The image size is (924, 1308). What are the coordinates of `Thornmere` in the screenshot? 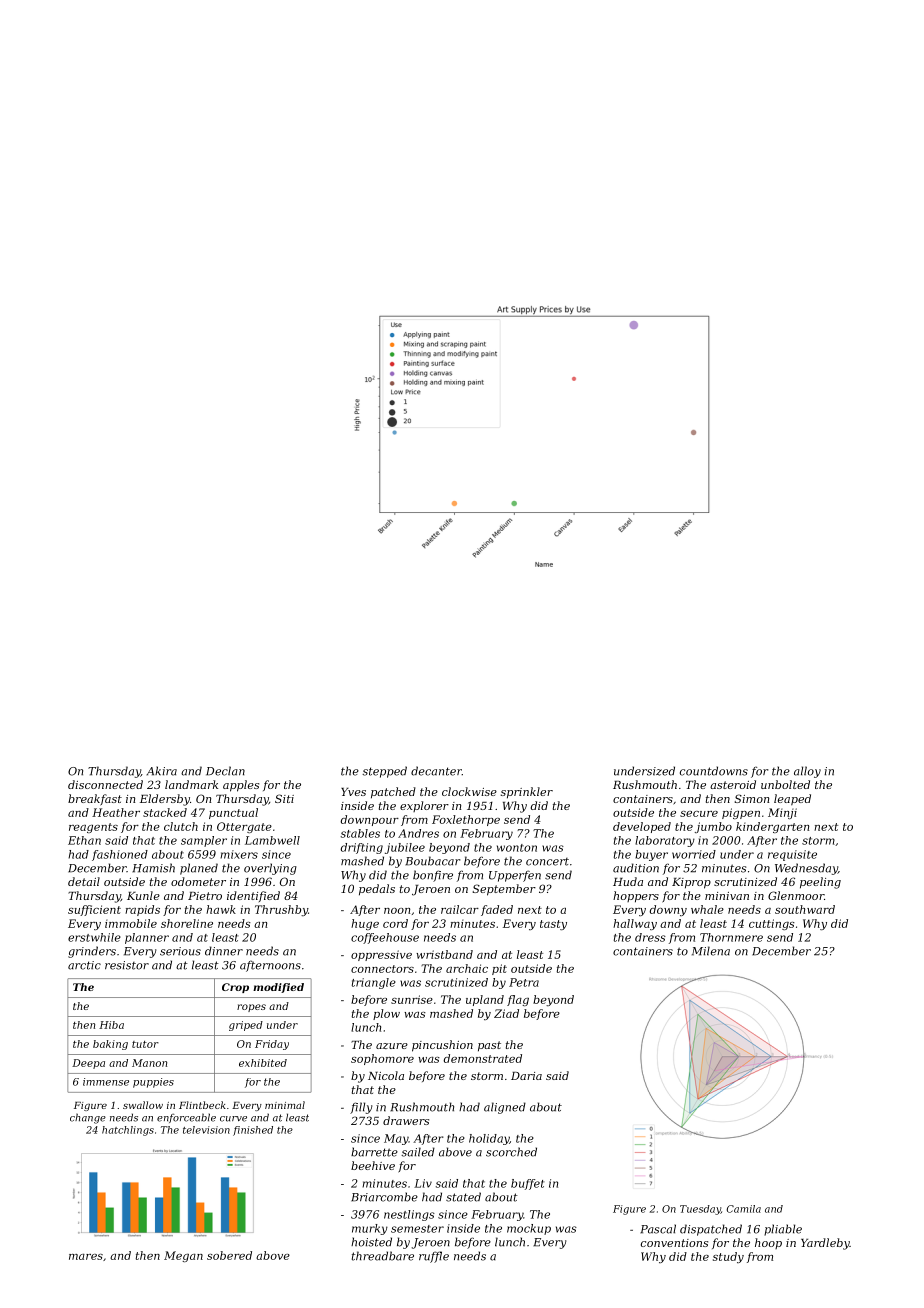 It's located at (731, 937).
